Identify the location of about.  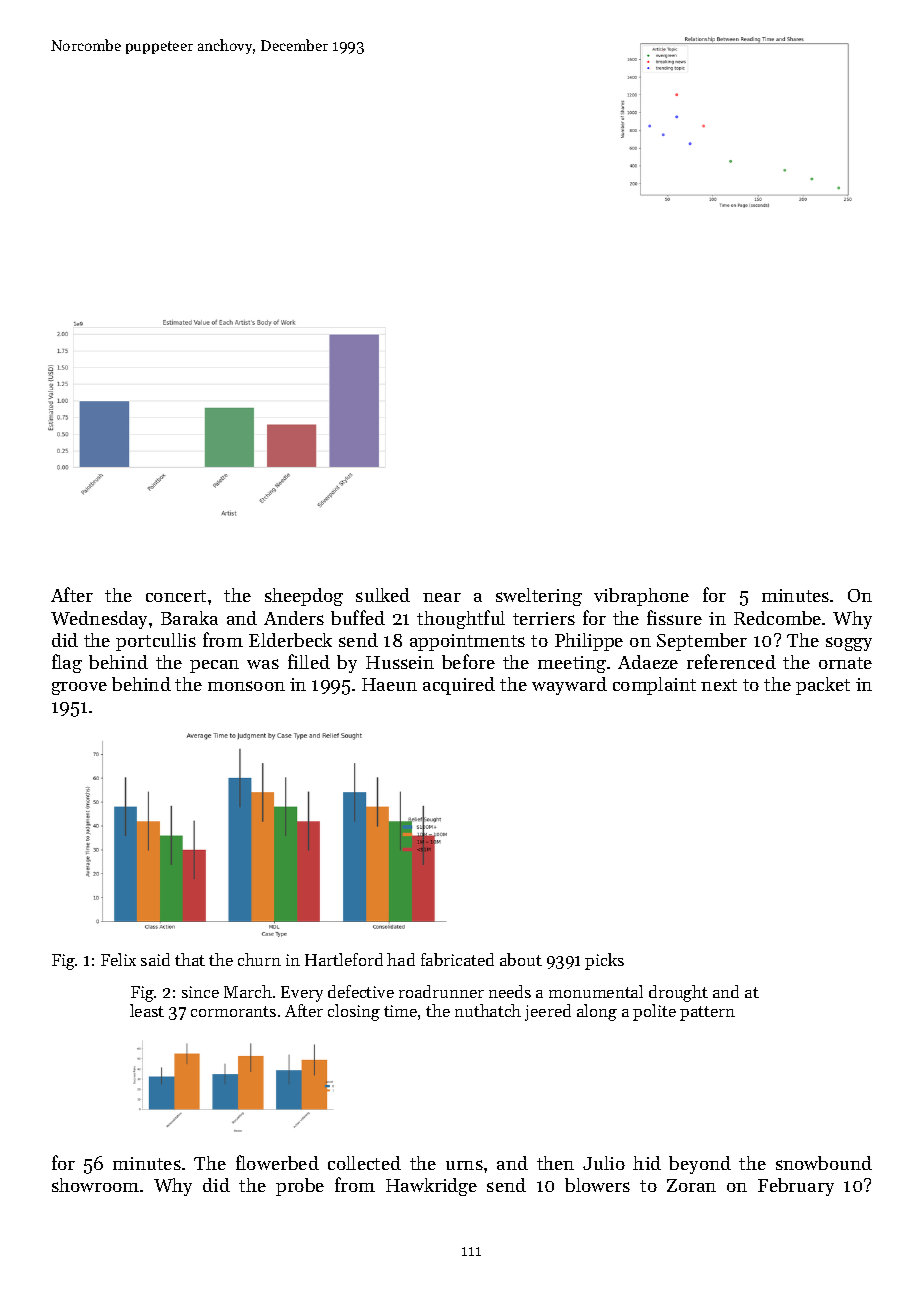
(521, 959).
